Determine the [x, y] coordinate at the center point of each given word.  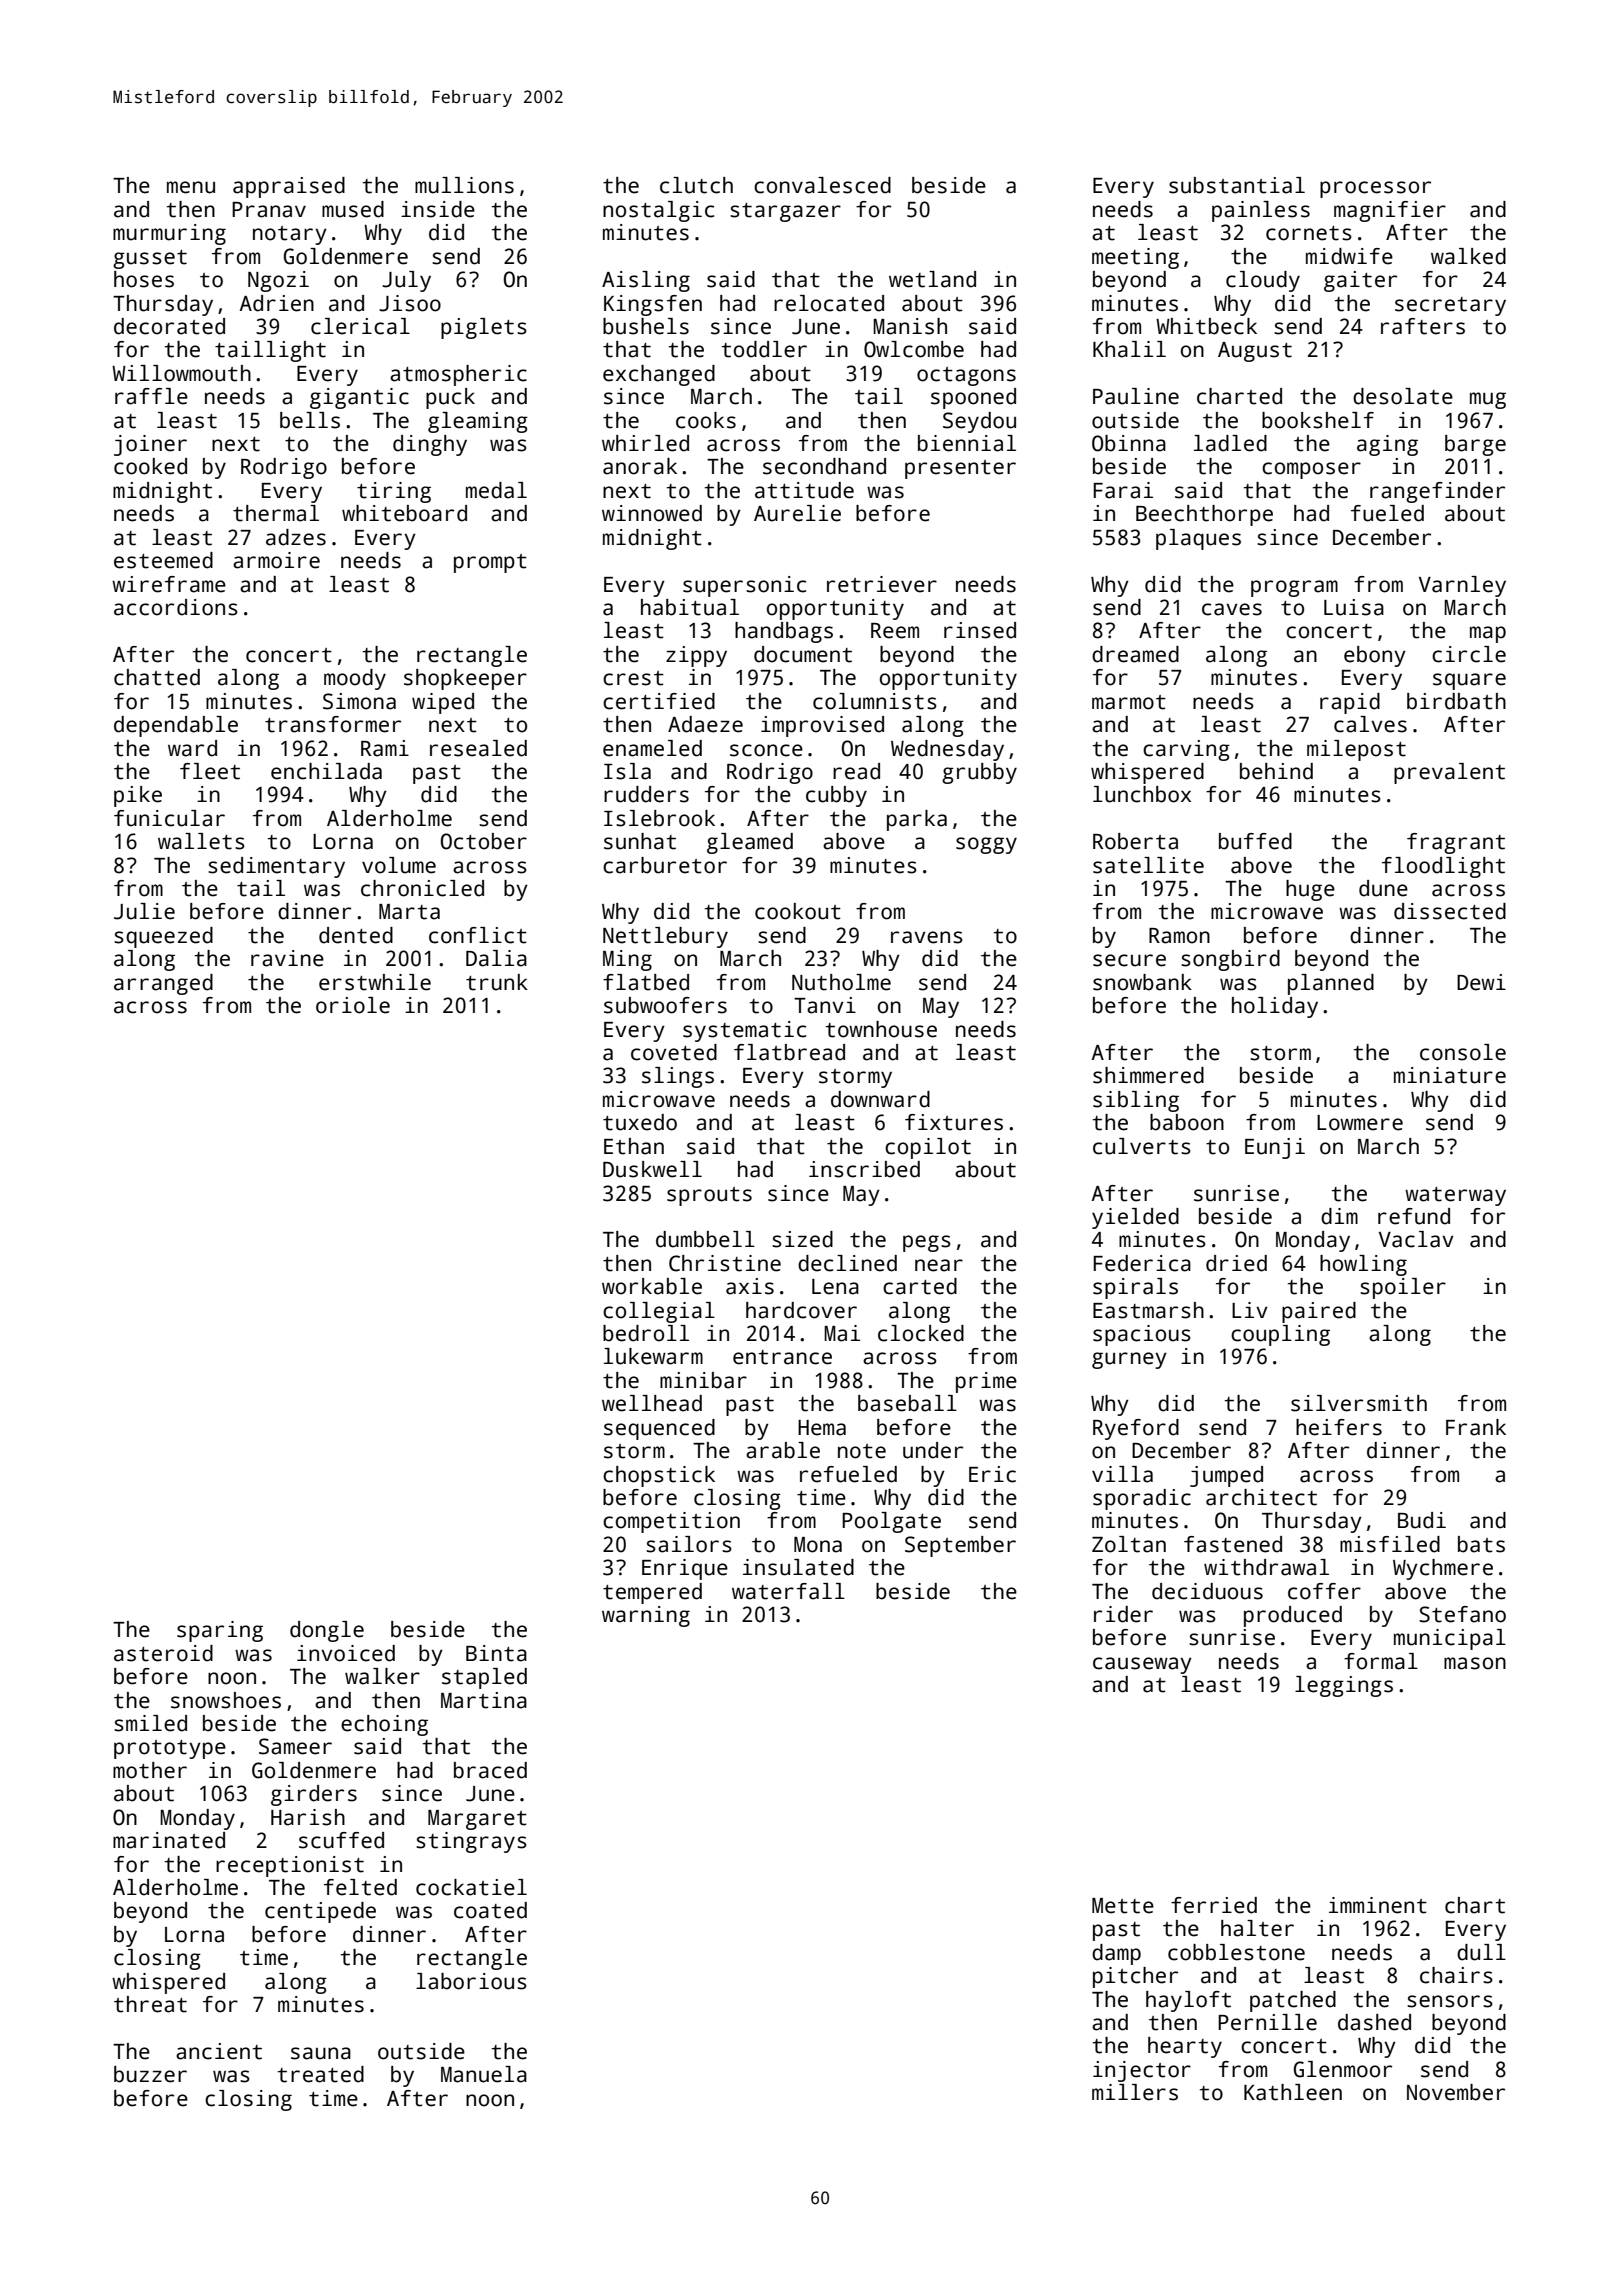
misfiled [1390, 1544]
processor [1375, 189]
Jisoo [410, 303]
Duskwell [652, 1169]
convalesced [822, 185]
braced [490, 1770]
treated [320, 2074]
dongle [327, 1631]
